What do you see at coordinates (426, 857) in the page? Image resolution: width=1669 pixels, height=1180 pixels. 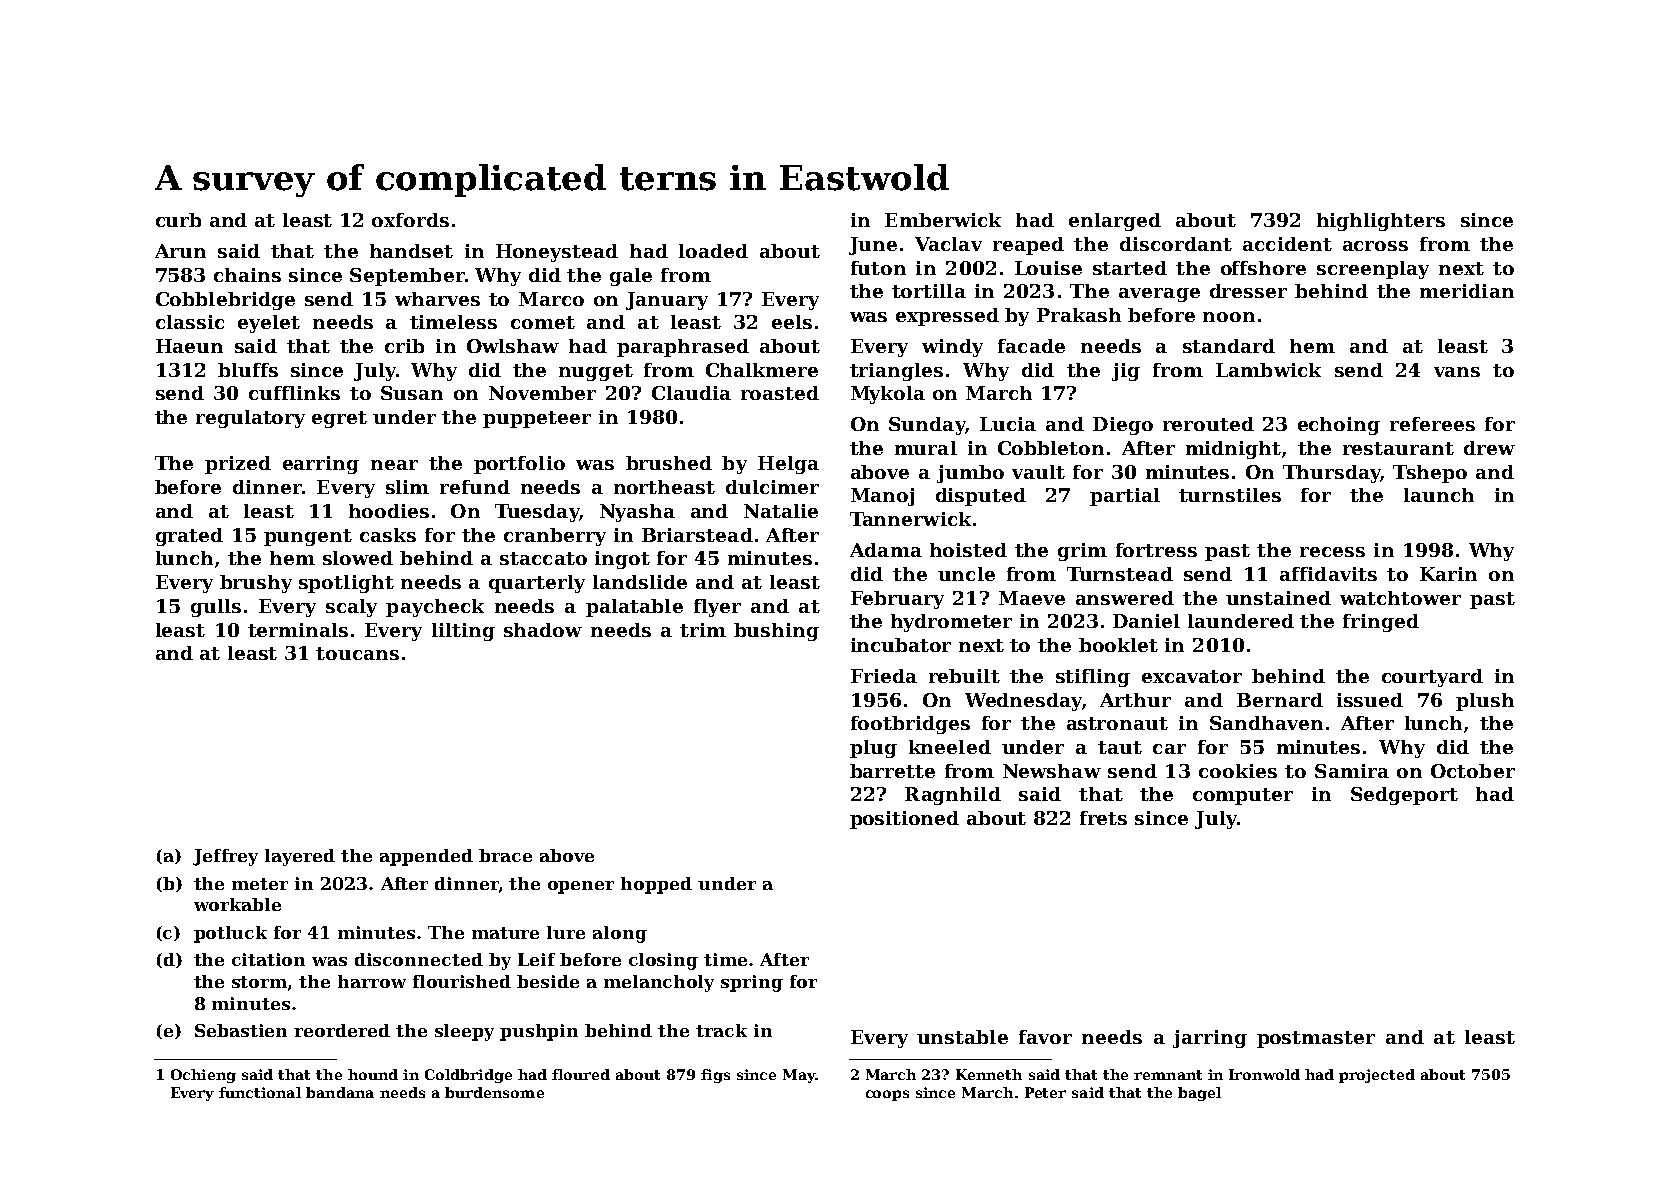 I see `appended` at bounding box center [426, 857].
